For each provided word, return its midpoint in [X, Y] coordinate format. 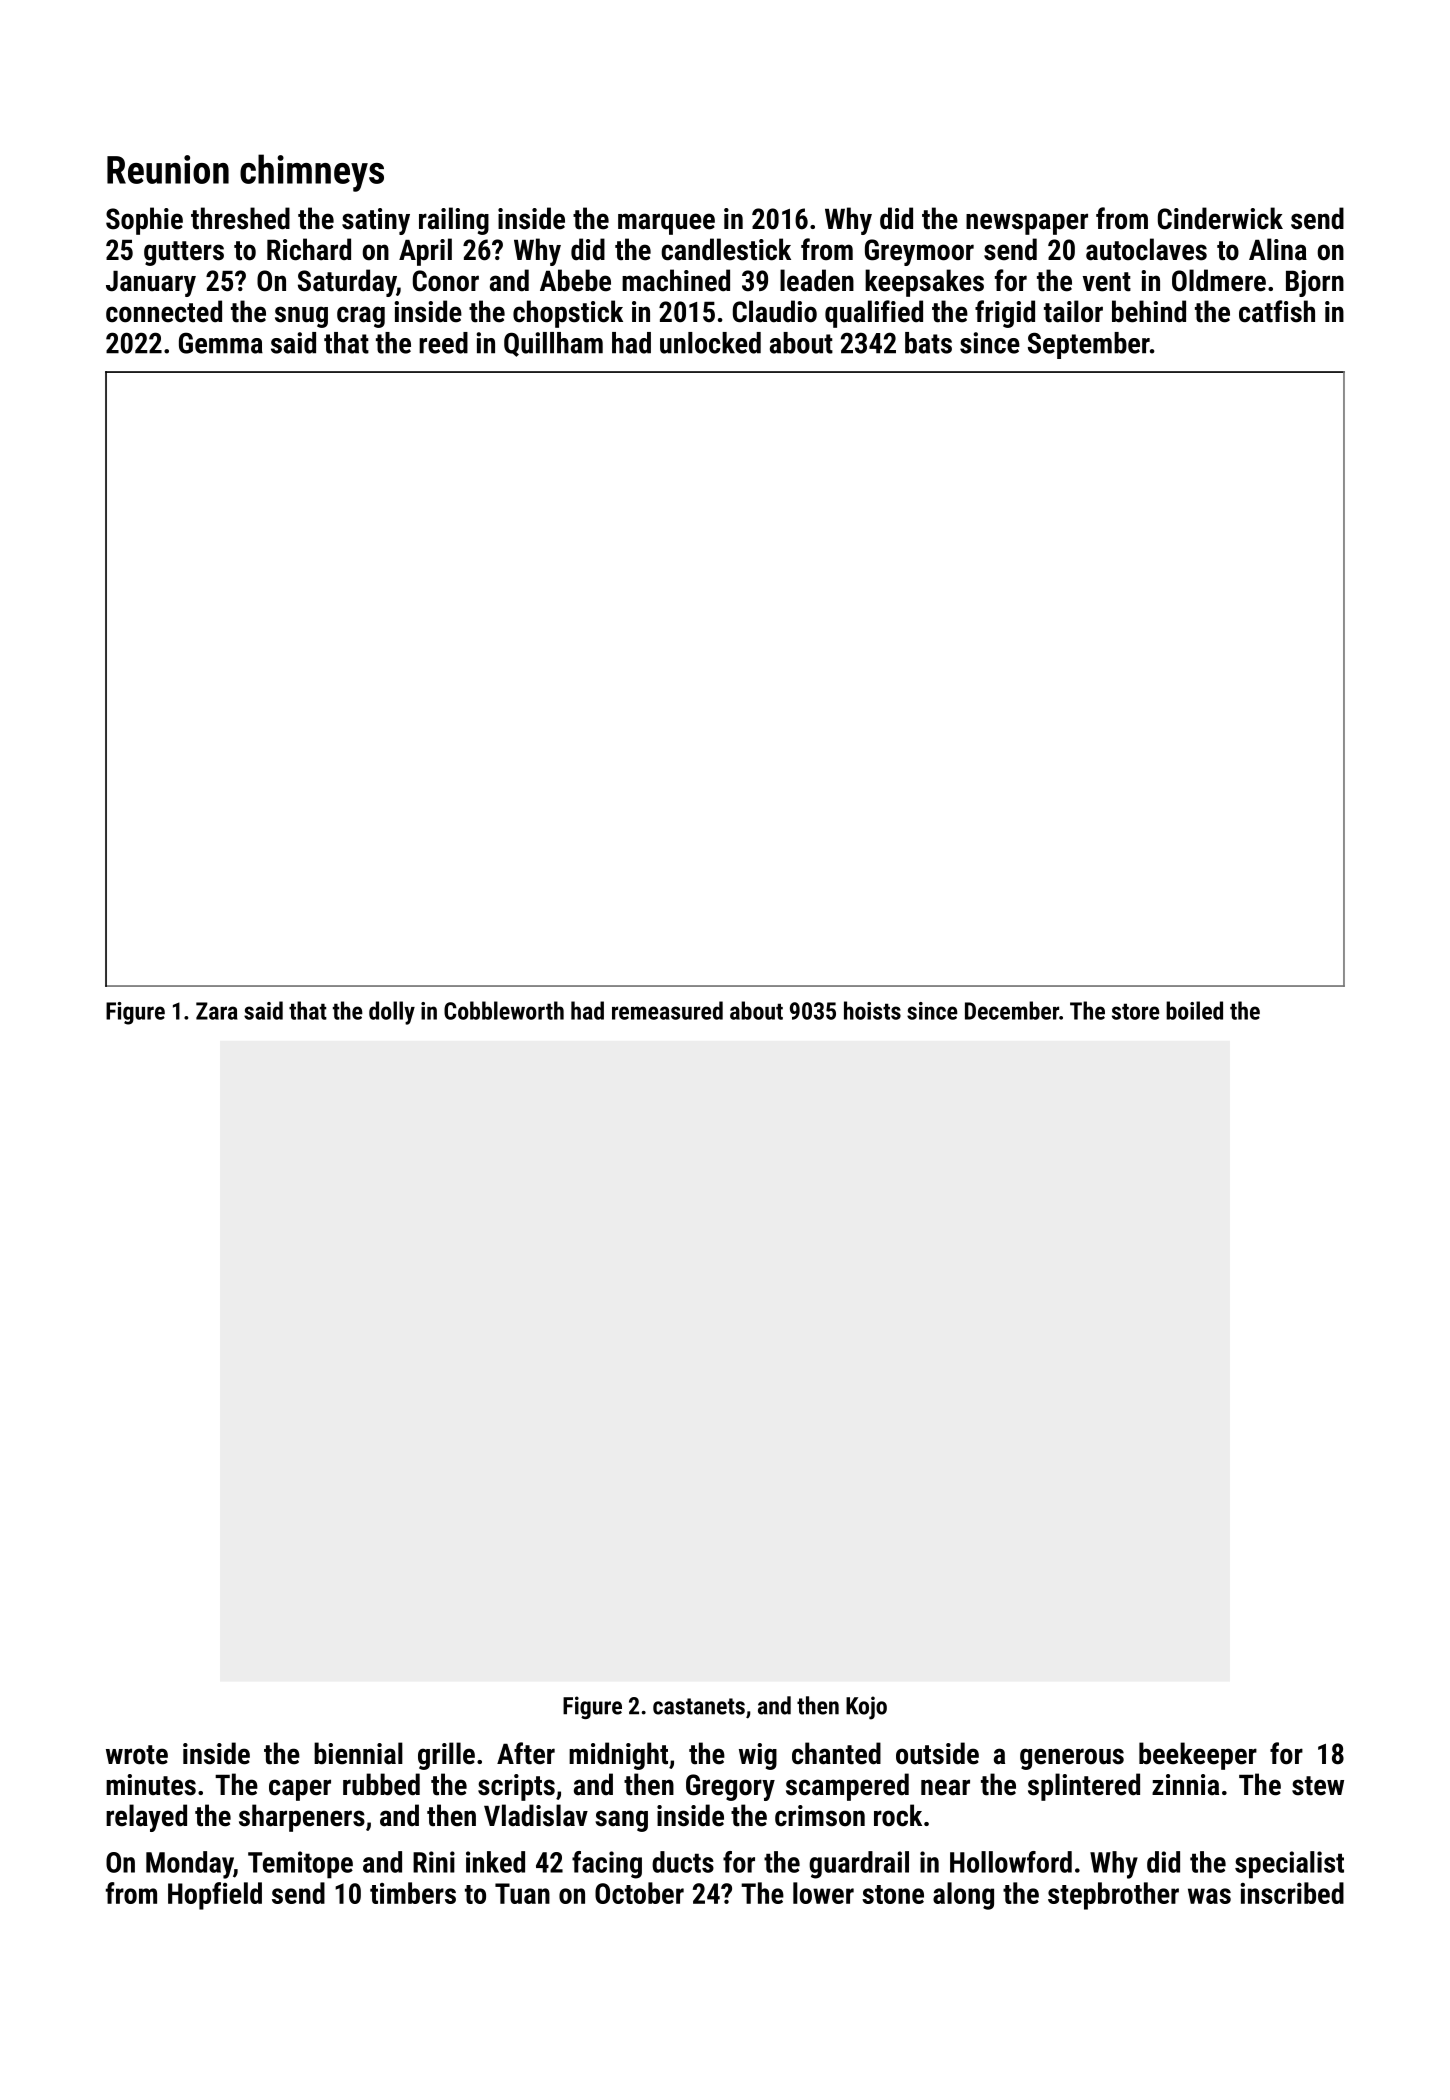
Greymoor [919, 252]
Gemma [221, 343]
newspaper [1027, 224]
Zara [217, 1011]
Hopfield [215, 1896]
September [1089, 345]
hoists [872, 1010]
